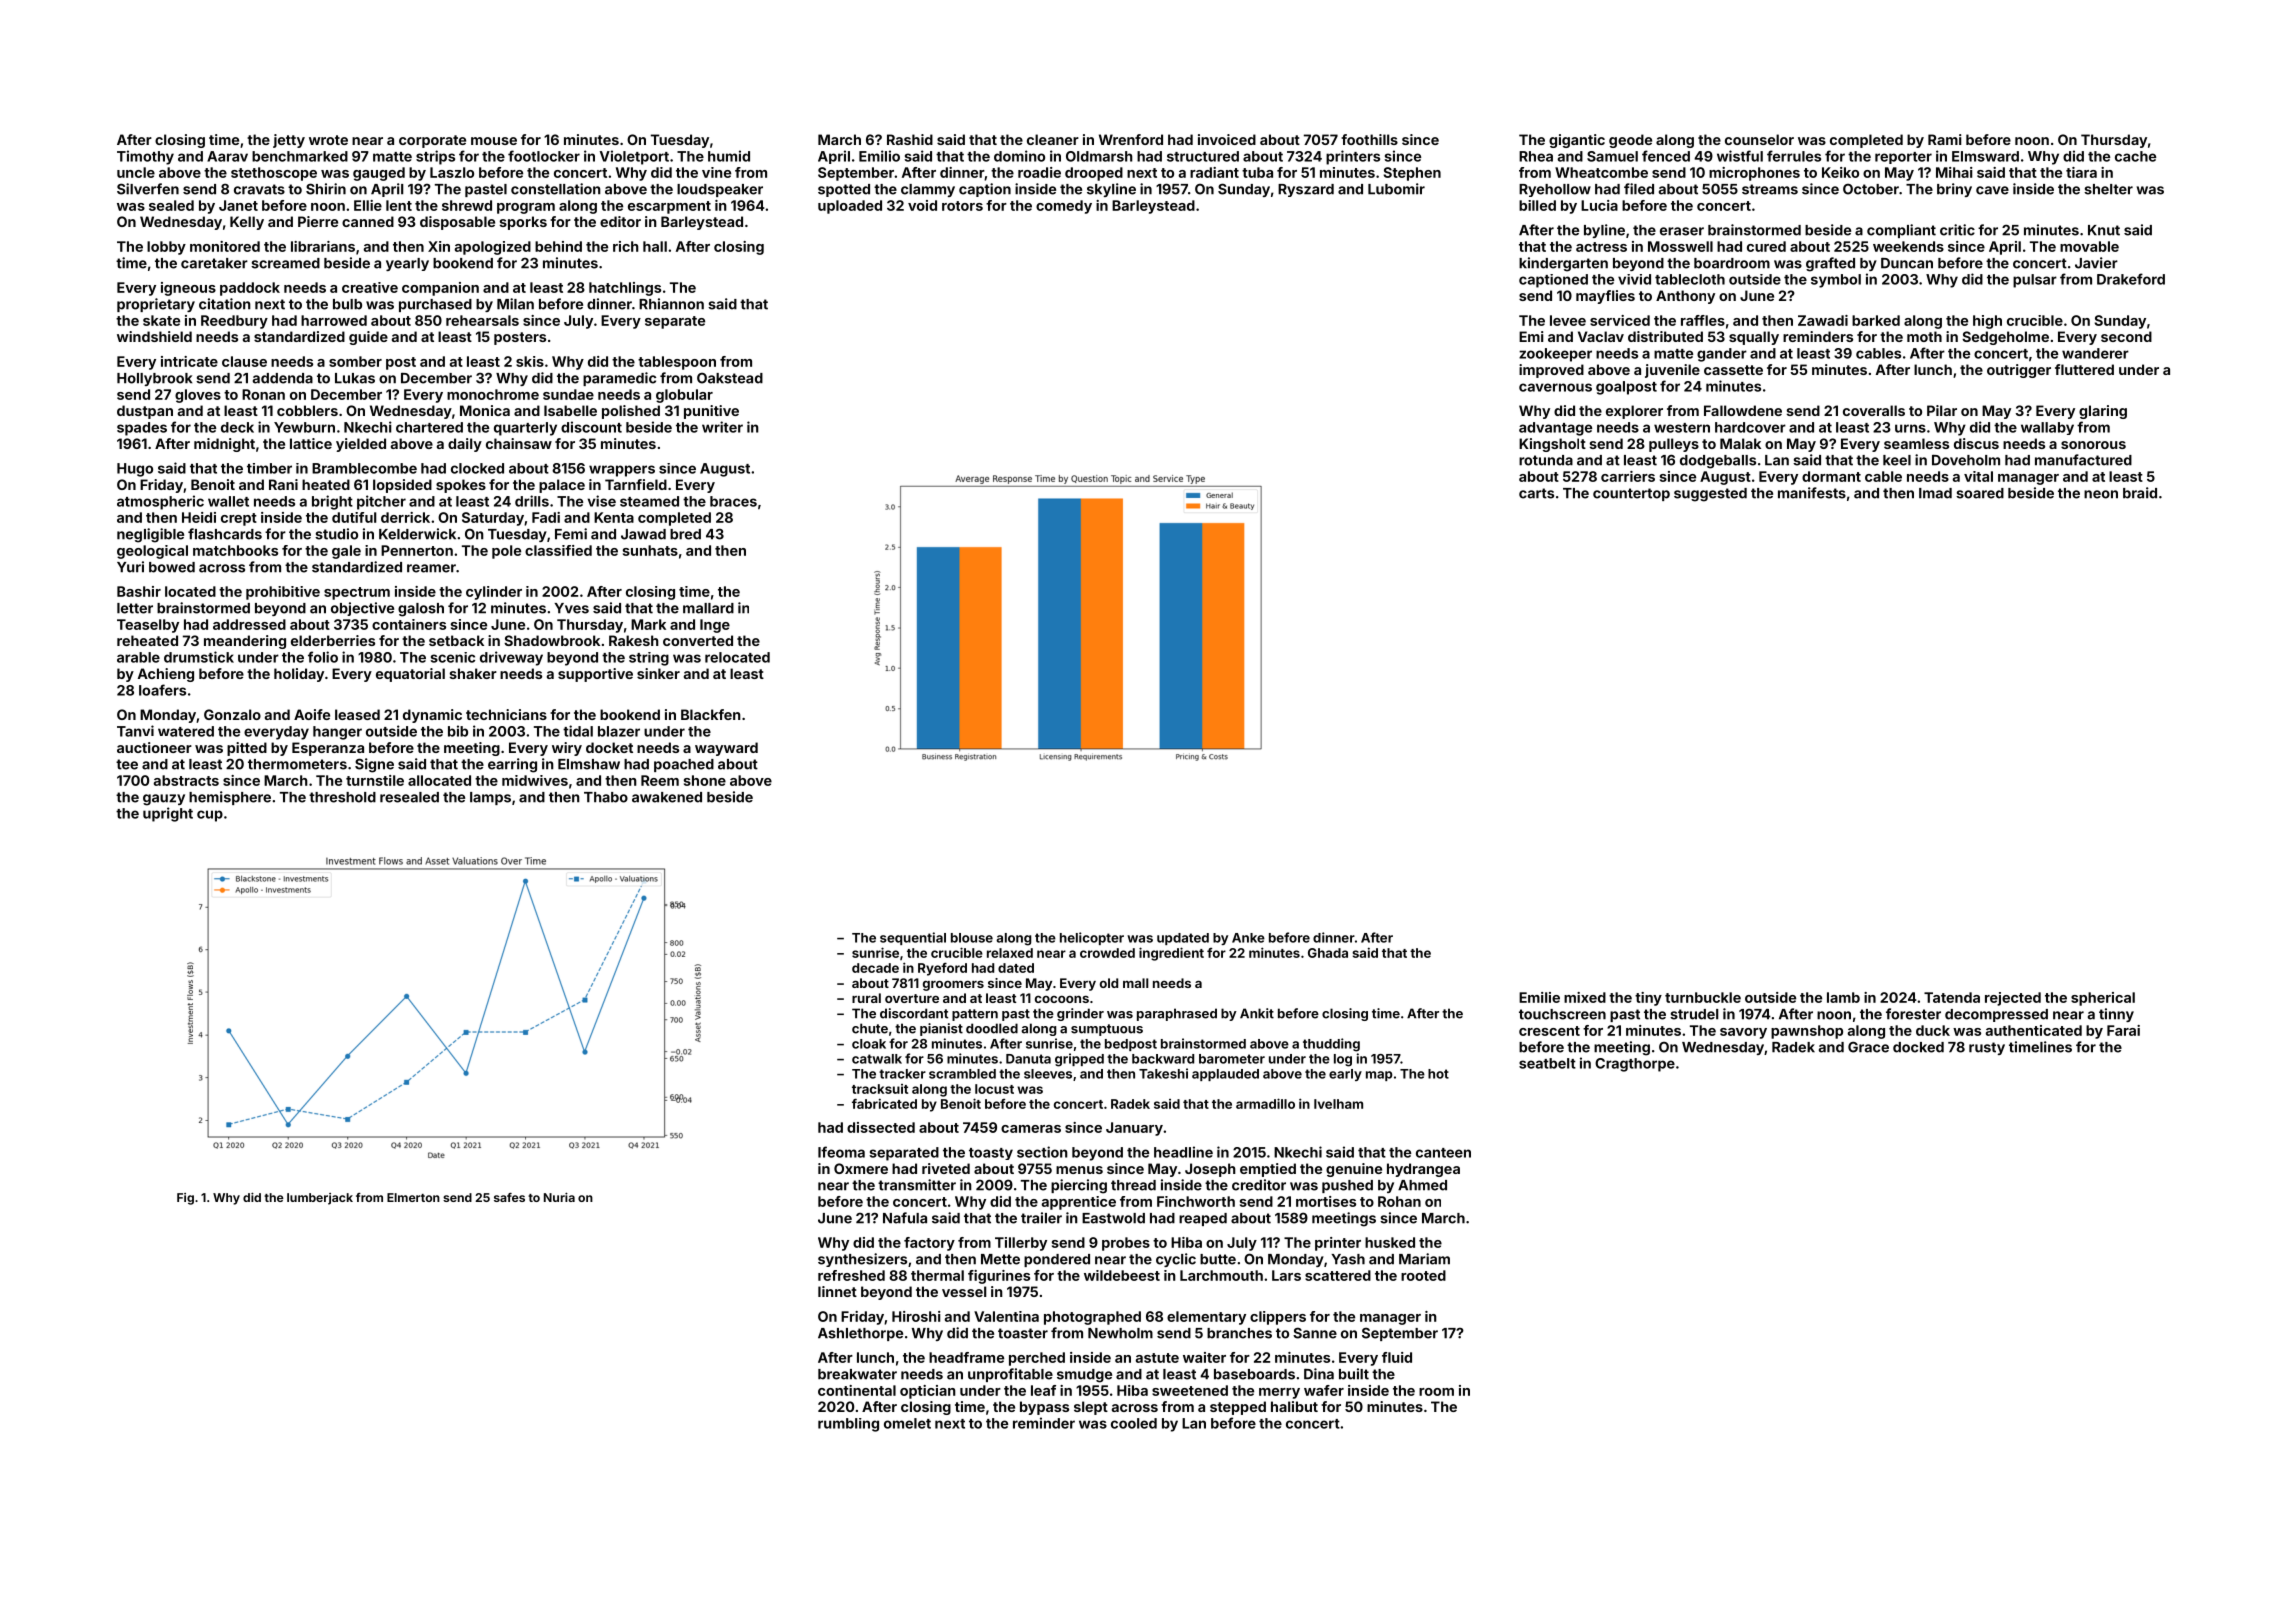  Describe the element at coordinates (726, 749) in the image. I see `wayward` at that location.
